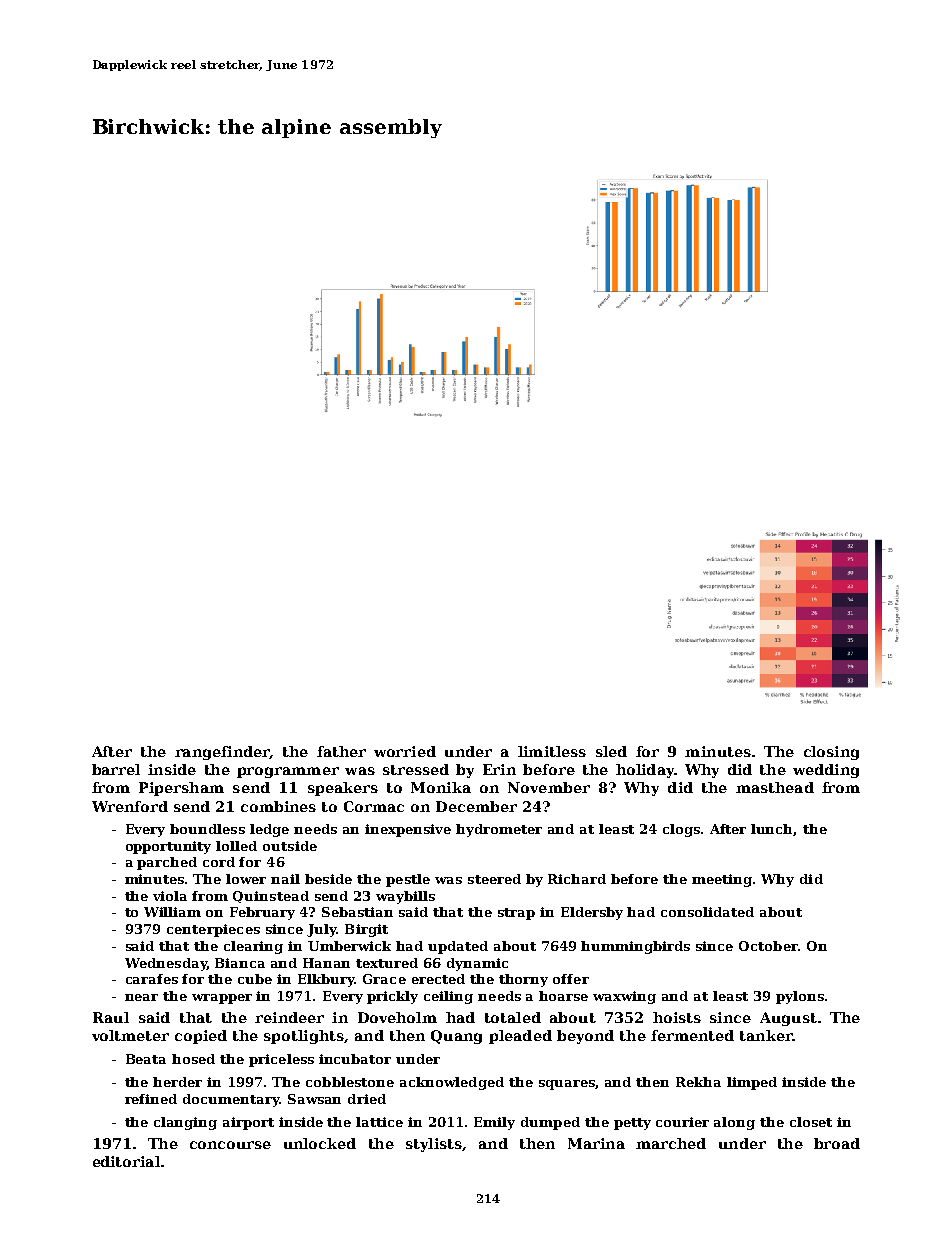  I want to click on broad, so click(837, 1143).
